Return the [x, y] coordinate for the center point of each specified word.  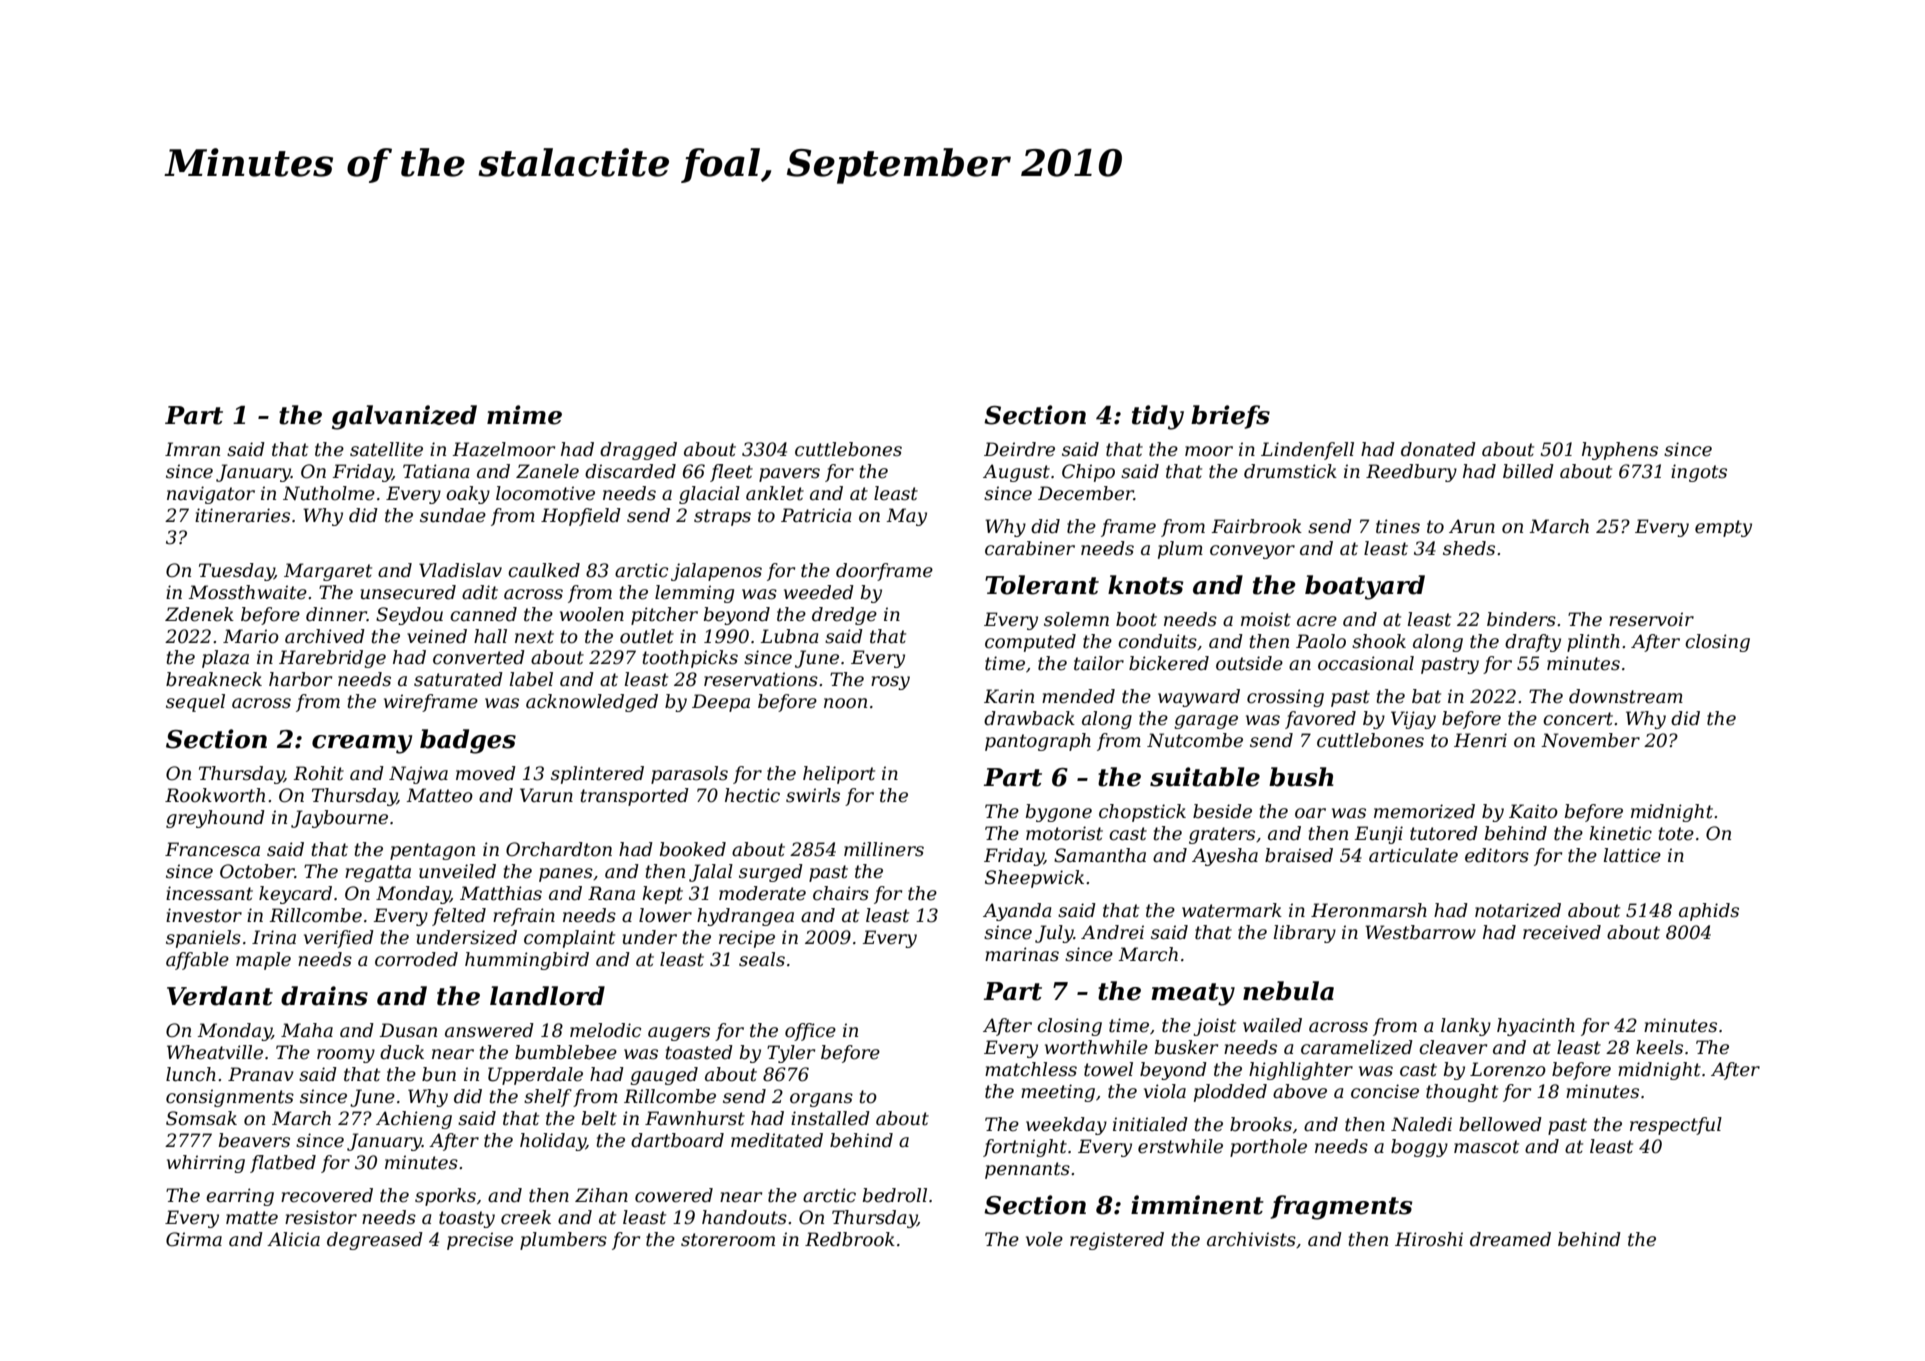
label [531, 679]
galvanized [404, 417]
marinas [1022, 954]
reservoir [1651, 619]
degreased [375, 1241]
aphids [1709, 912]
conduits [1157, 641]
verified [339, 939]
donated [1438, 449]
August [1016, 473]
